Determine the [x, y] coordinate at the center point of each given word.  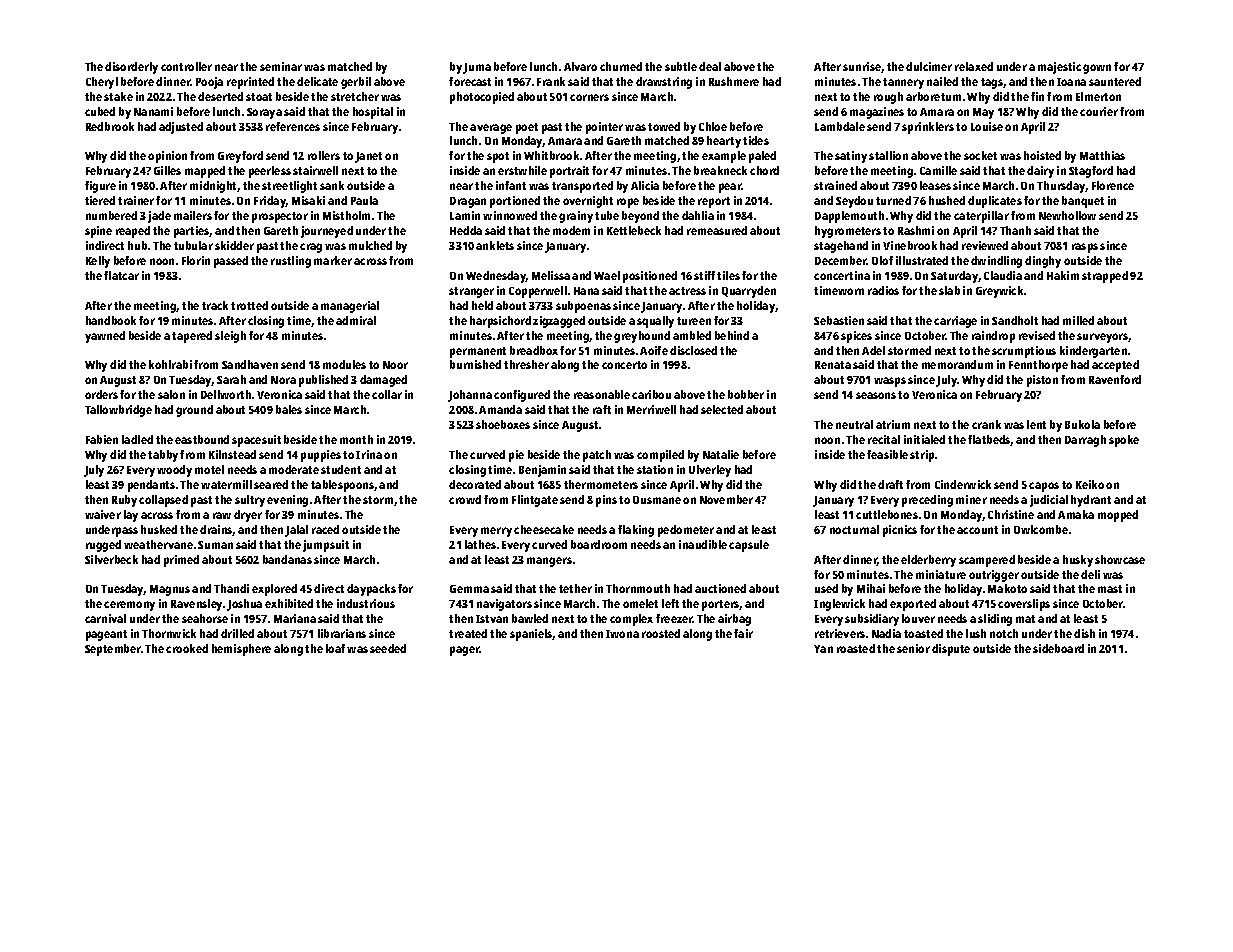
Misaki [308, 200]
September [113, 650]
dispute [951, 650]
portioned [515, 202]
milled [1078, 320]
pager [465, 651]
